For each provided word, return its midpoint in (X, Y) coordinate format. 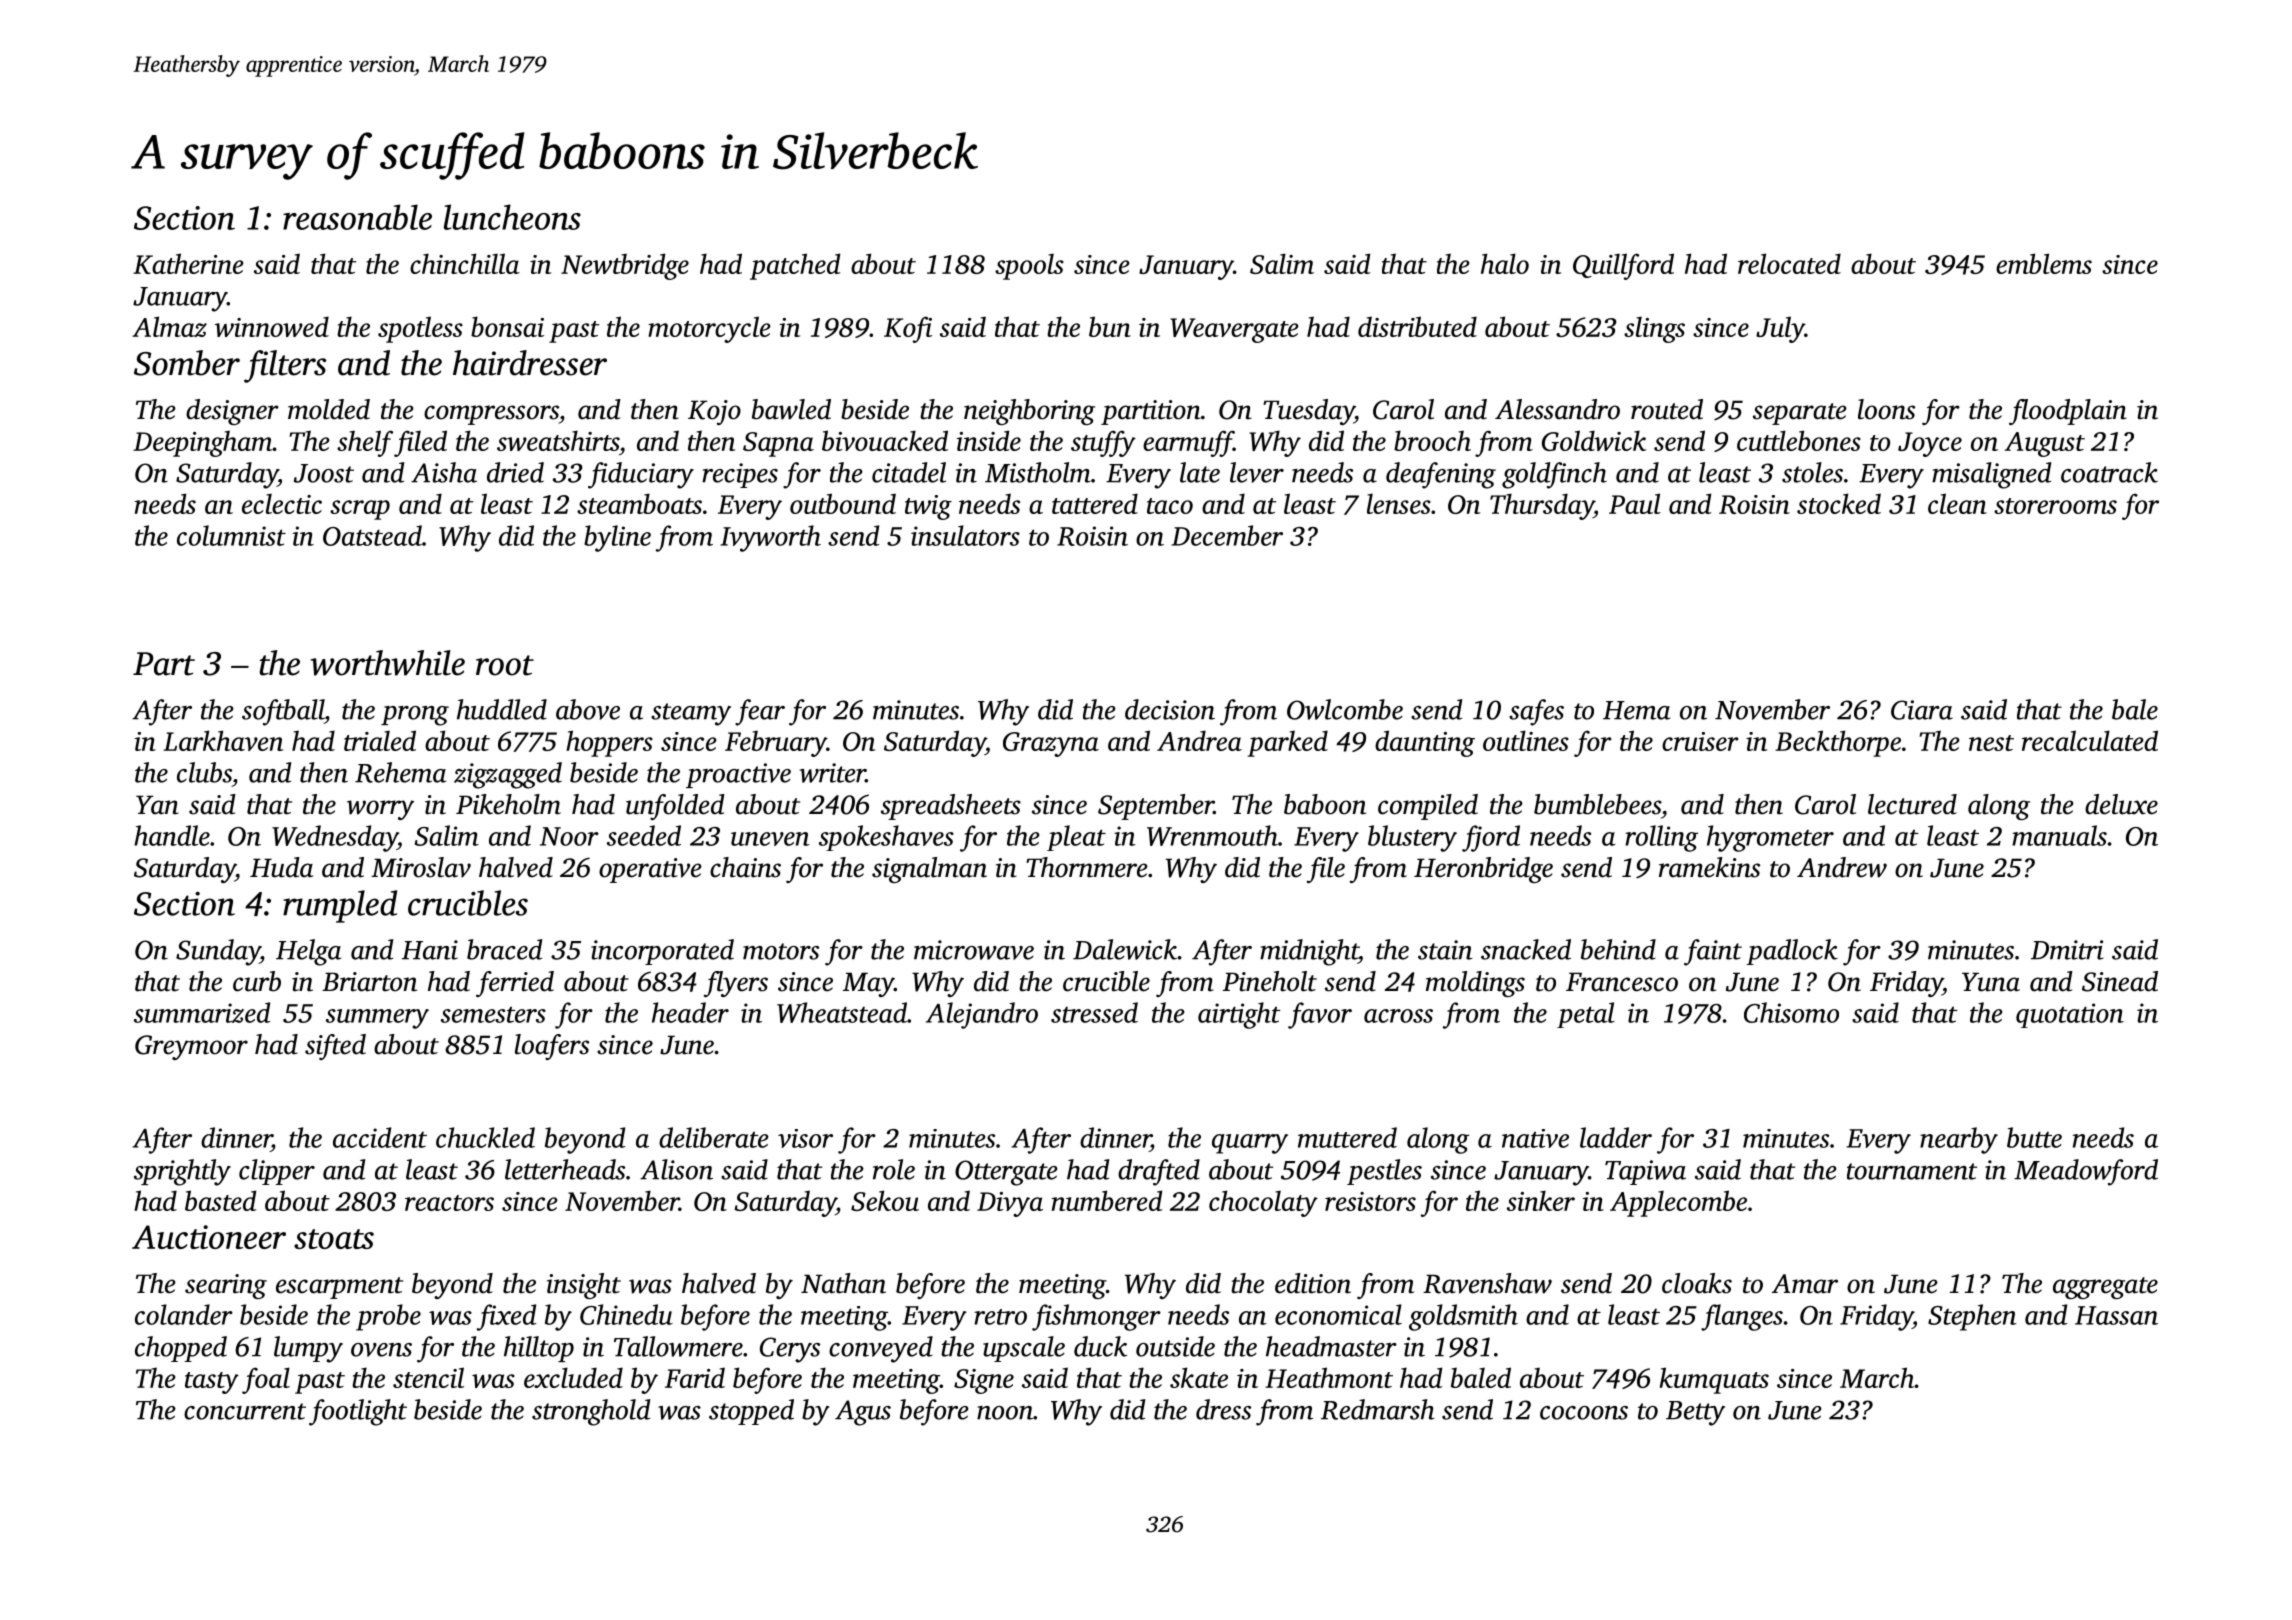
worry (380, 810)
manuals (2059, 835)
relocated (1789, 263)
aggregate (2105, 1288)
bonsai (507, 326)
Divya (1010, 1204)
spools (1029, 266)
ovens (381, 1350)
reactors (449, 1203)
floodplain (2068, 412)
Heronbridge (1483, 870)
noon (1005, 1413)
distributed (1417, 326)
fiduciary (641, 475)
